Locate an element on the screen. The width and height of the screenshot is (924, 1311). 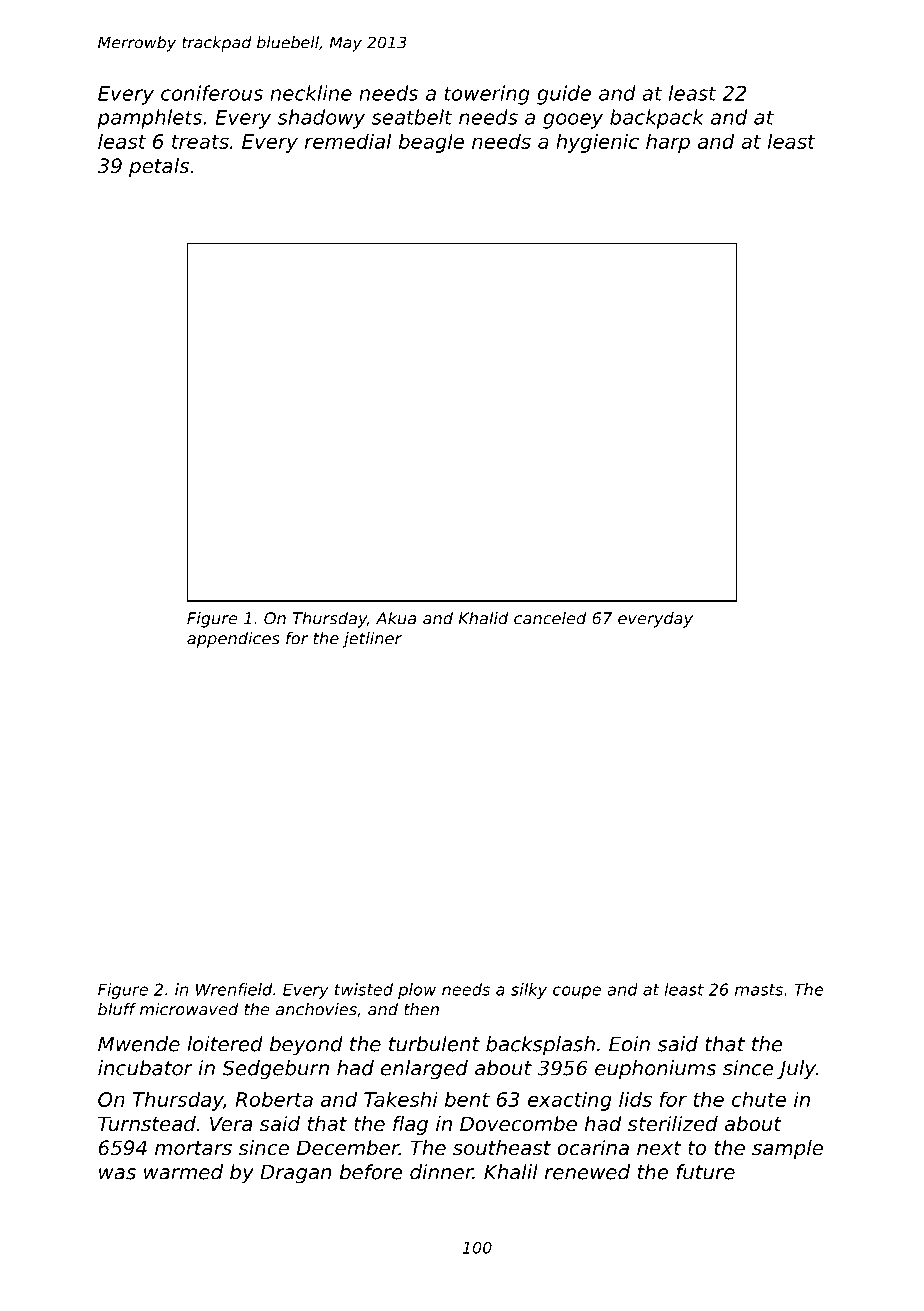
petals is located at coordinates (159, 167).
